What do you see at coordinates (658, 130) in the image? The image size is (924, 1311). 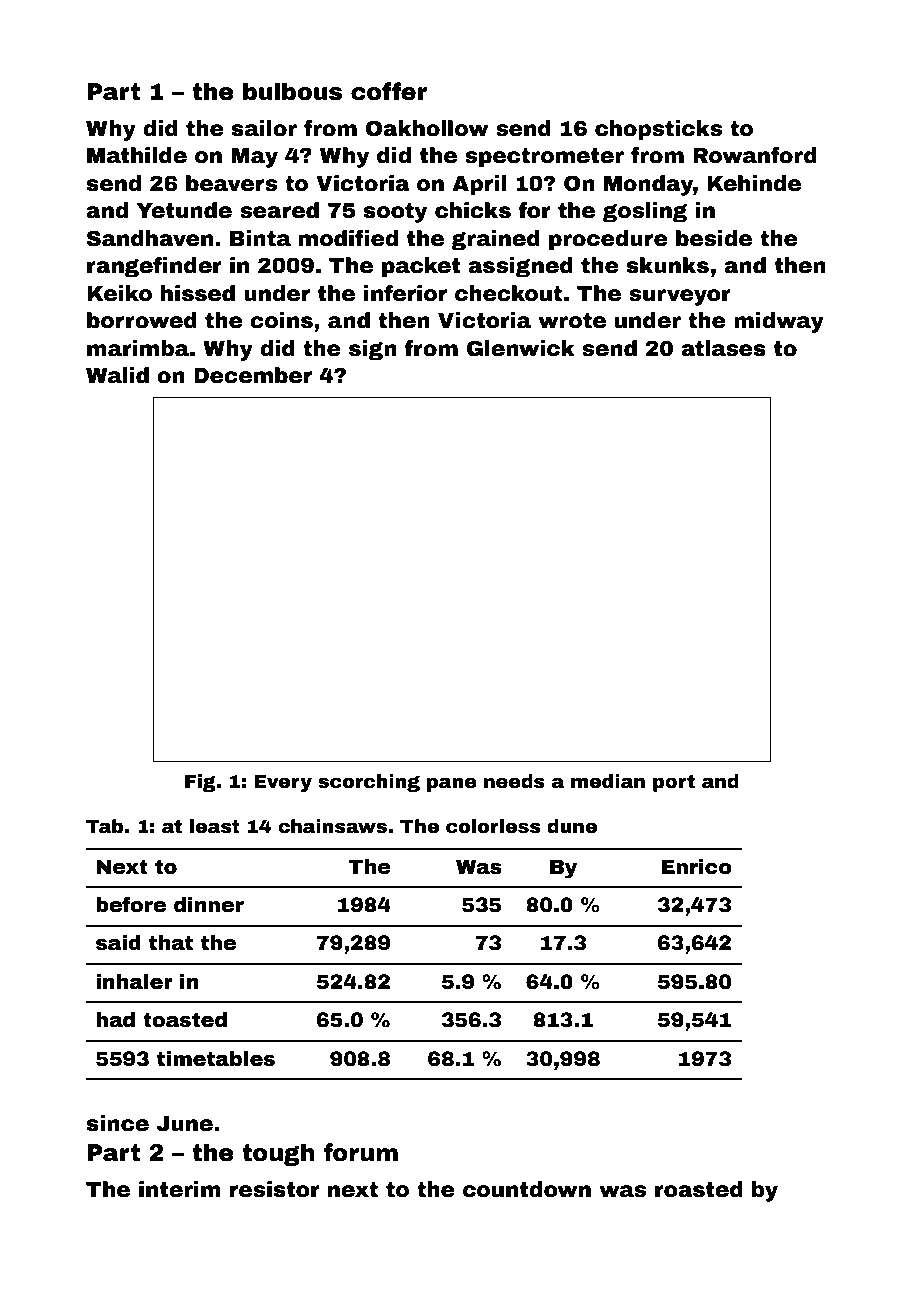 I see `chopsticks` at bounding box center [658, 130].
